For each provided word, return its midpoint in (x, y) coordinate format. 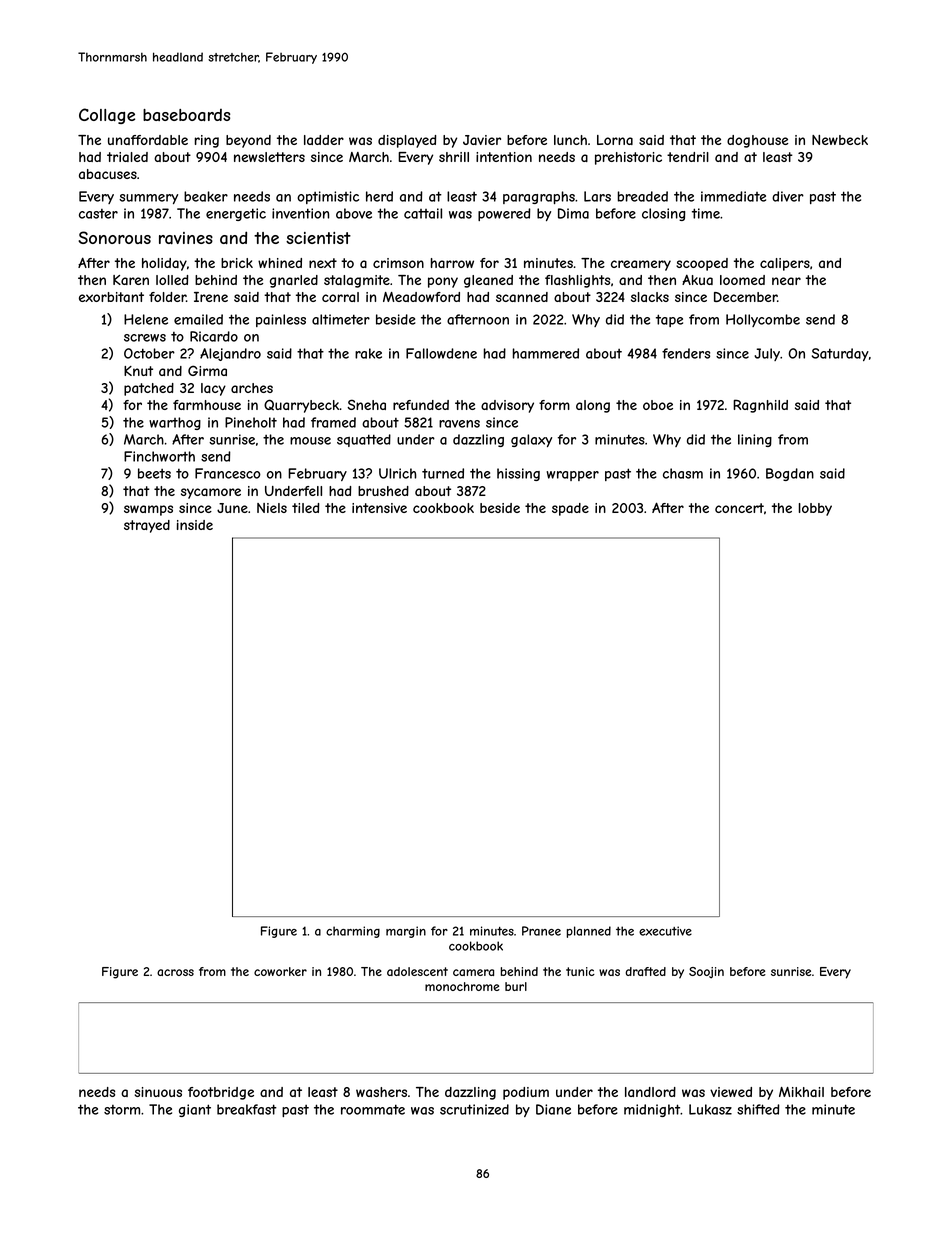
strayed (147, 526)
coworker (280, 971)
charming (353, 932)
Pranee (541, 931)
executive (665, 931)
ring (207, 141)
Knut (138, 371)
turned (443, 473)
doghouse (757, 141)
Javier (482, 140)
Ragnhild (760, 406)
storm (122, 1110)
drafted (645, 971)
